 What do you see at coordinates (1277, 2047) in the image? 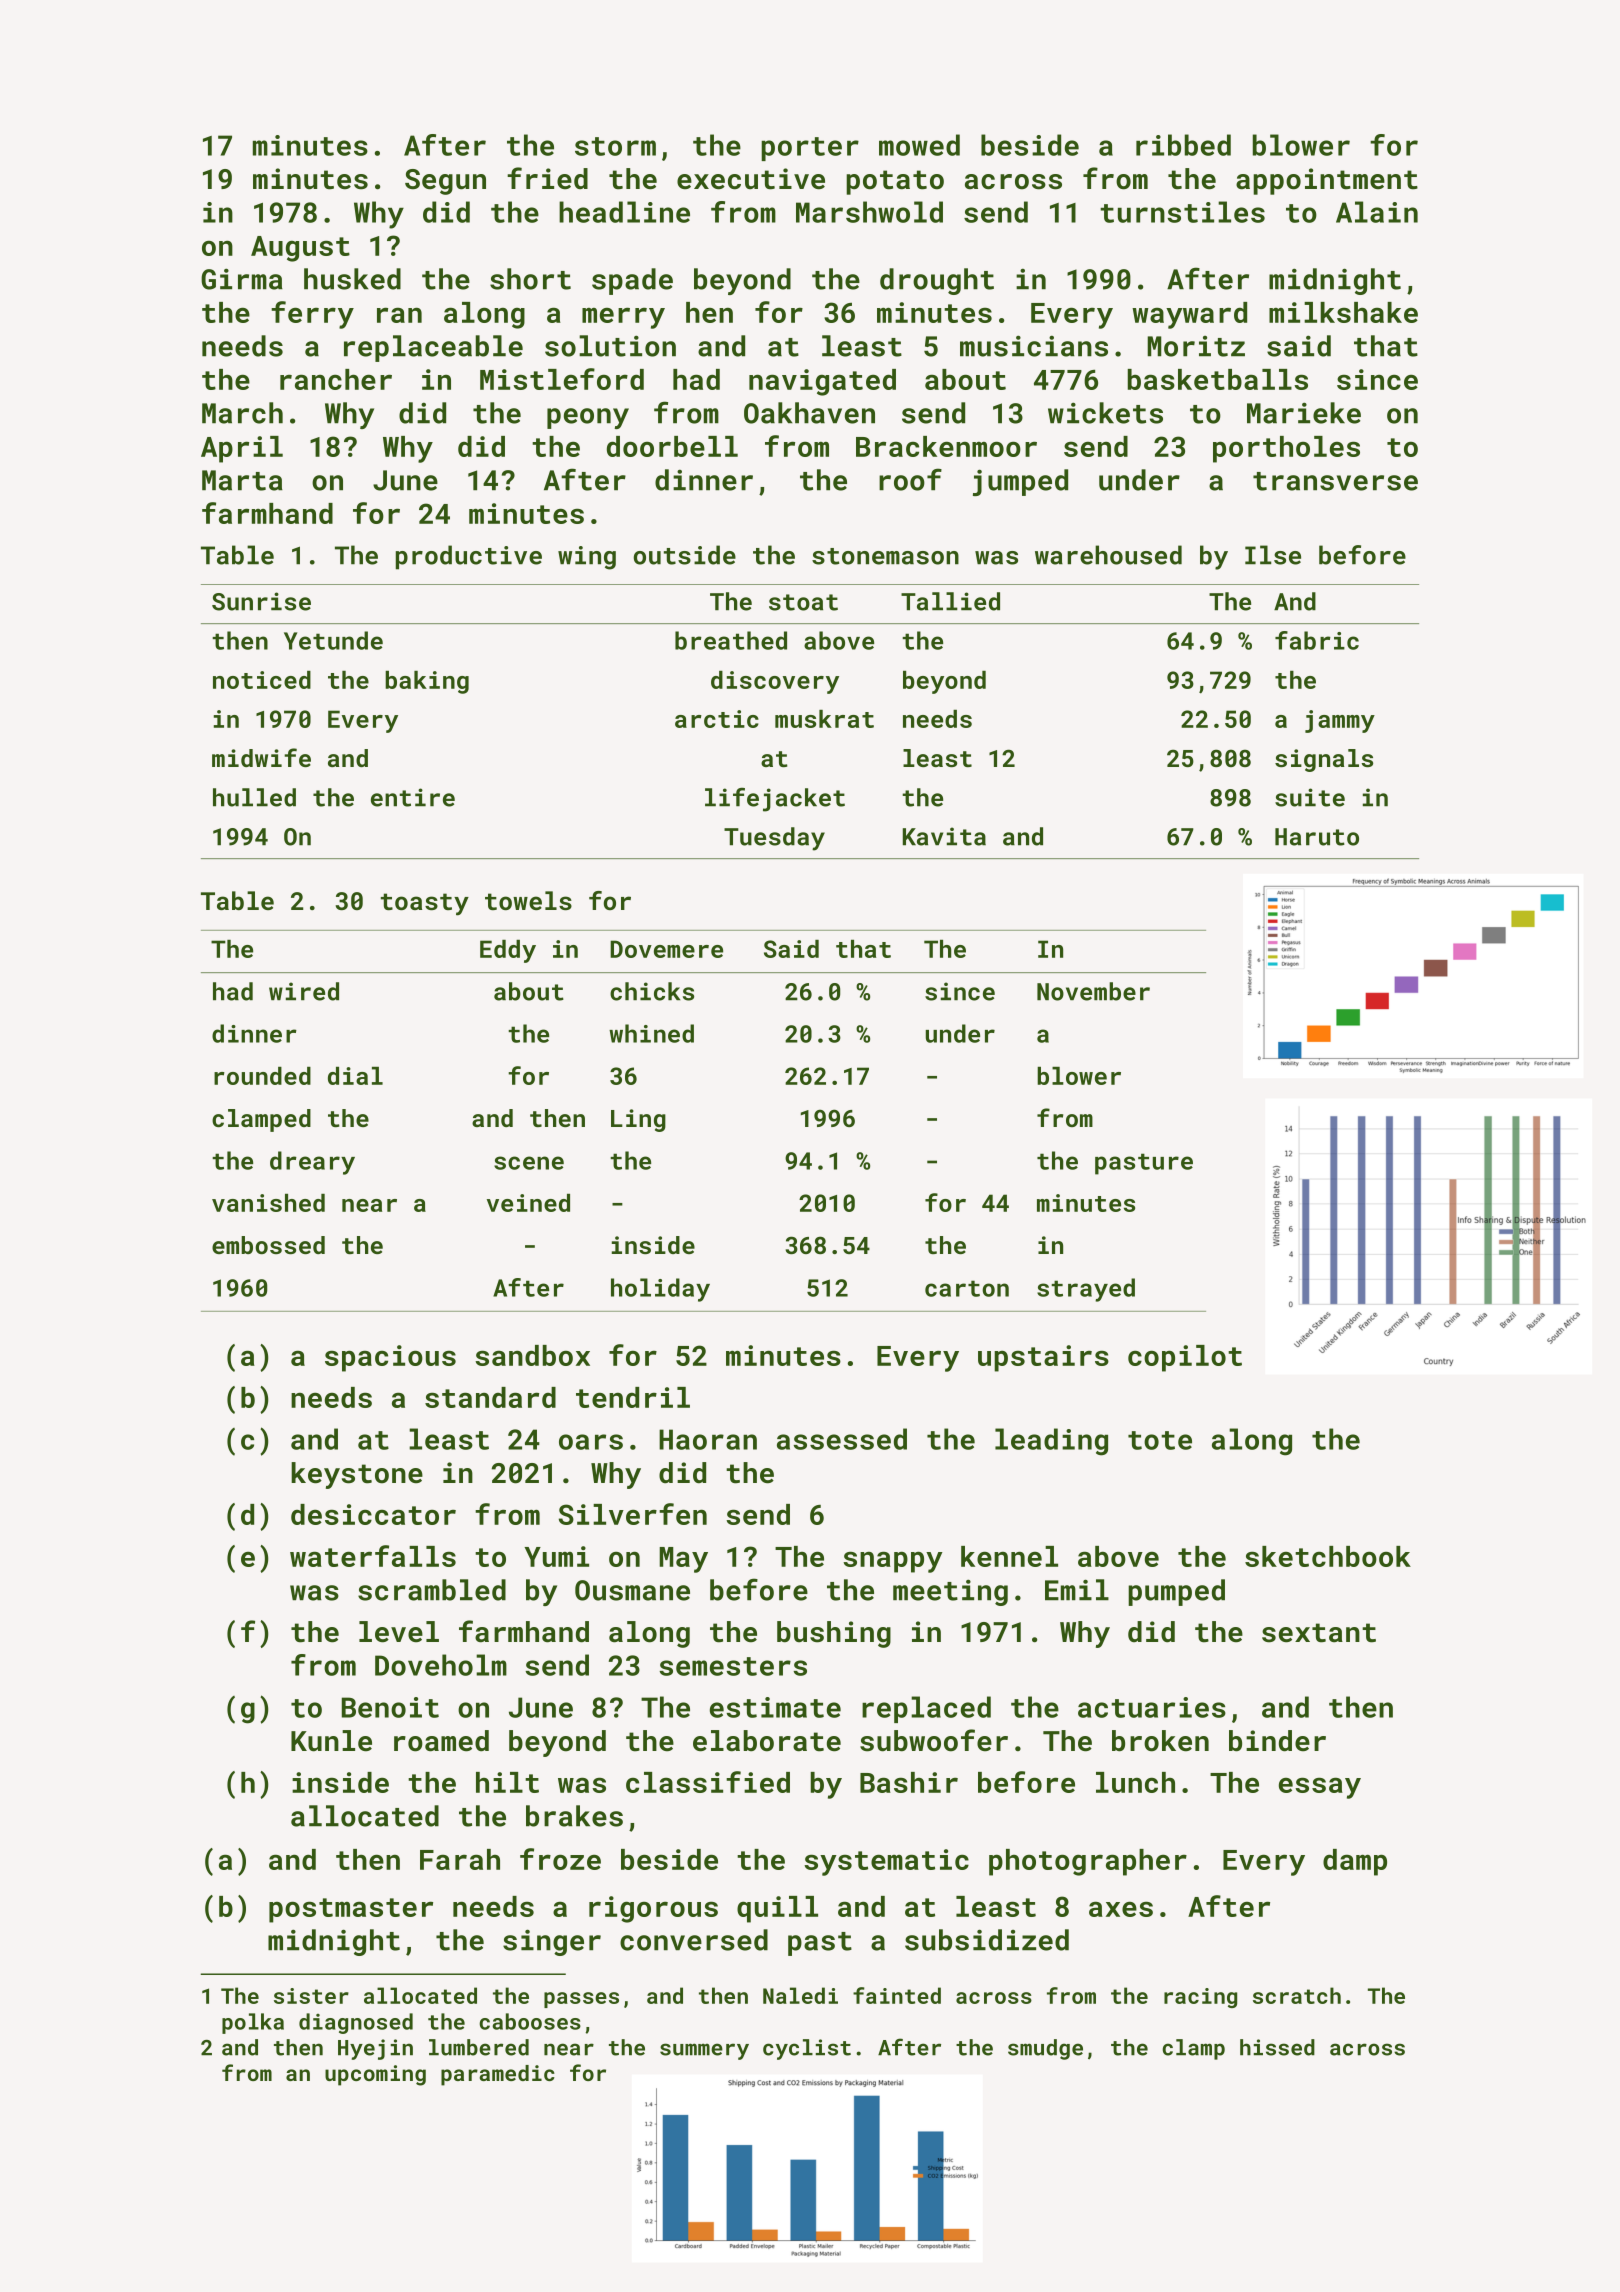
I see `hissed` at bounding box center [1277, 2047].
